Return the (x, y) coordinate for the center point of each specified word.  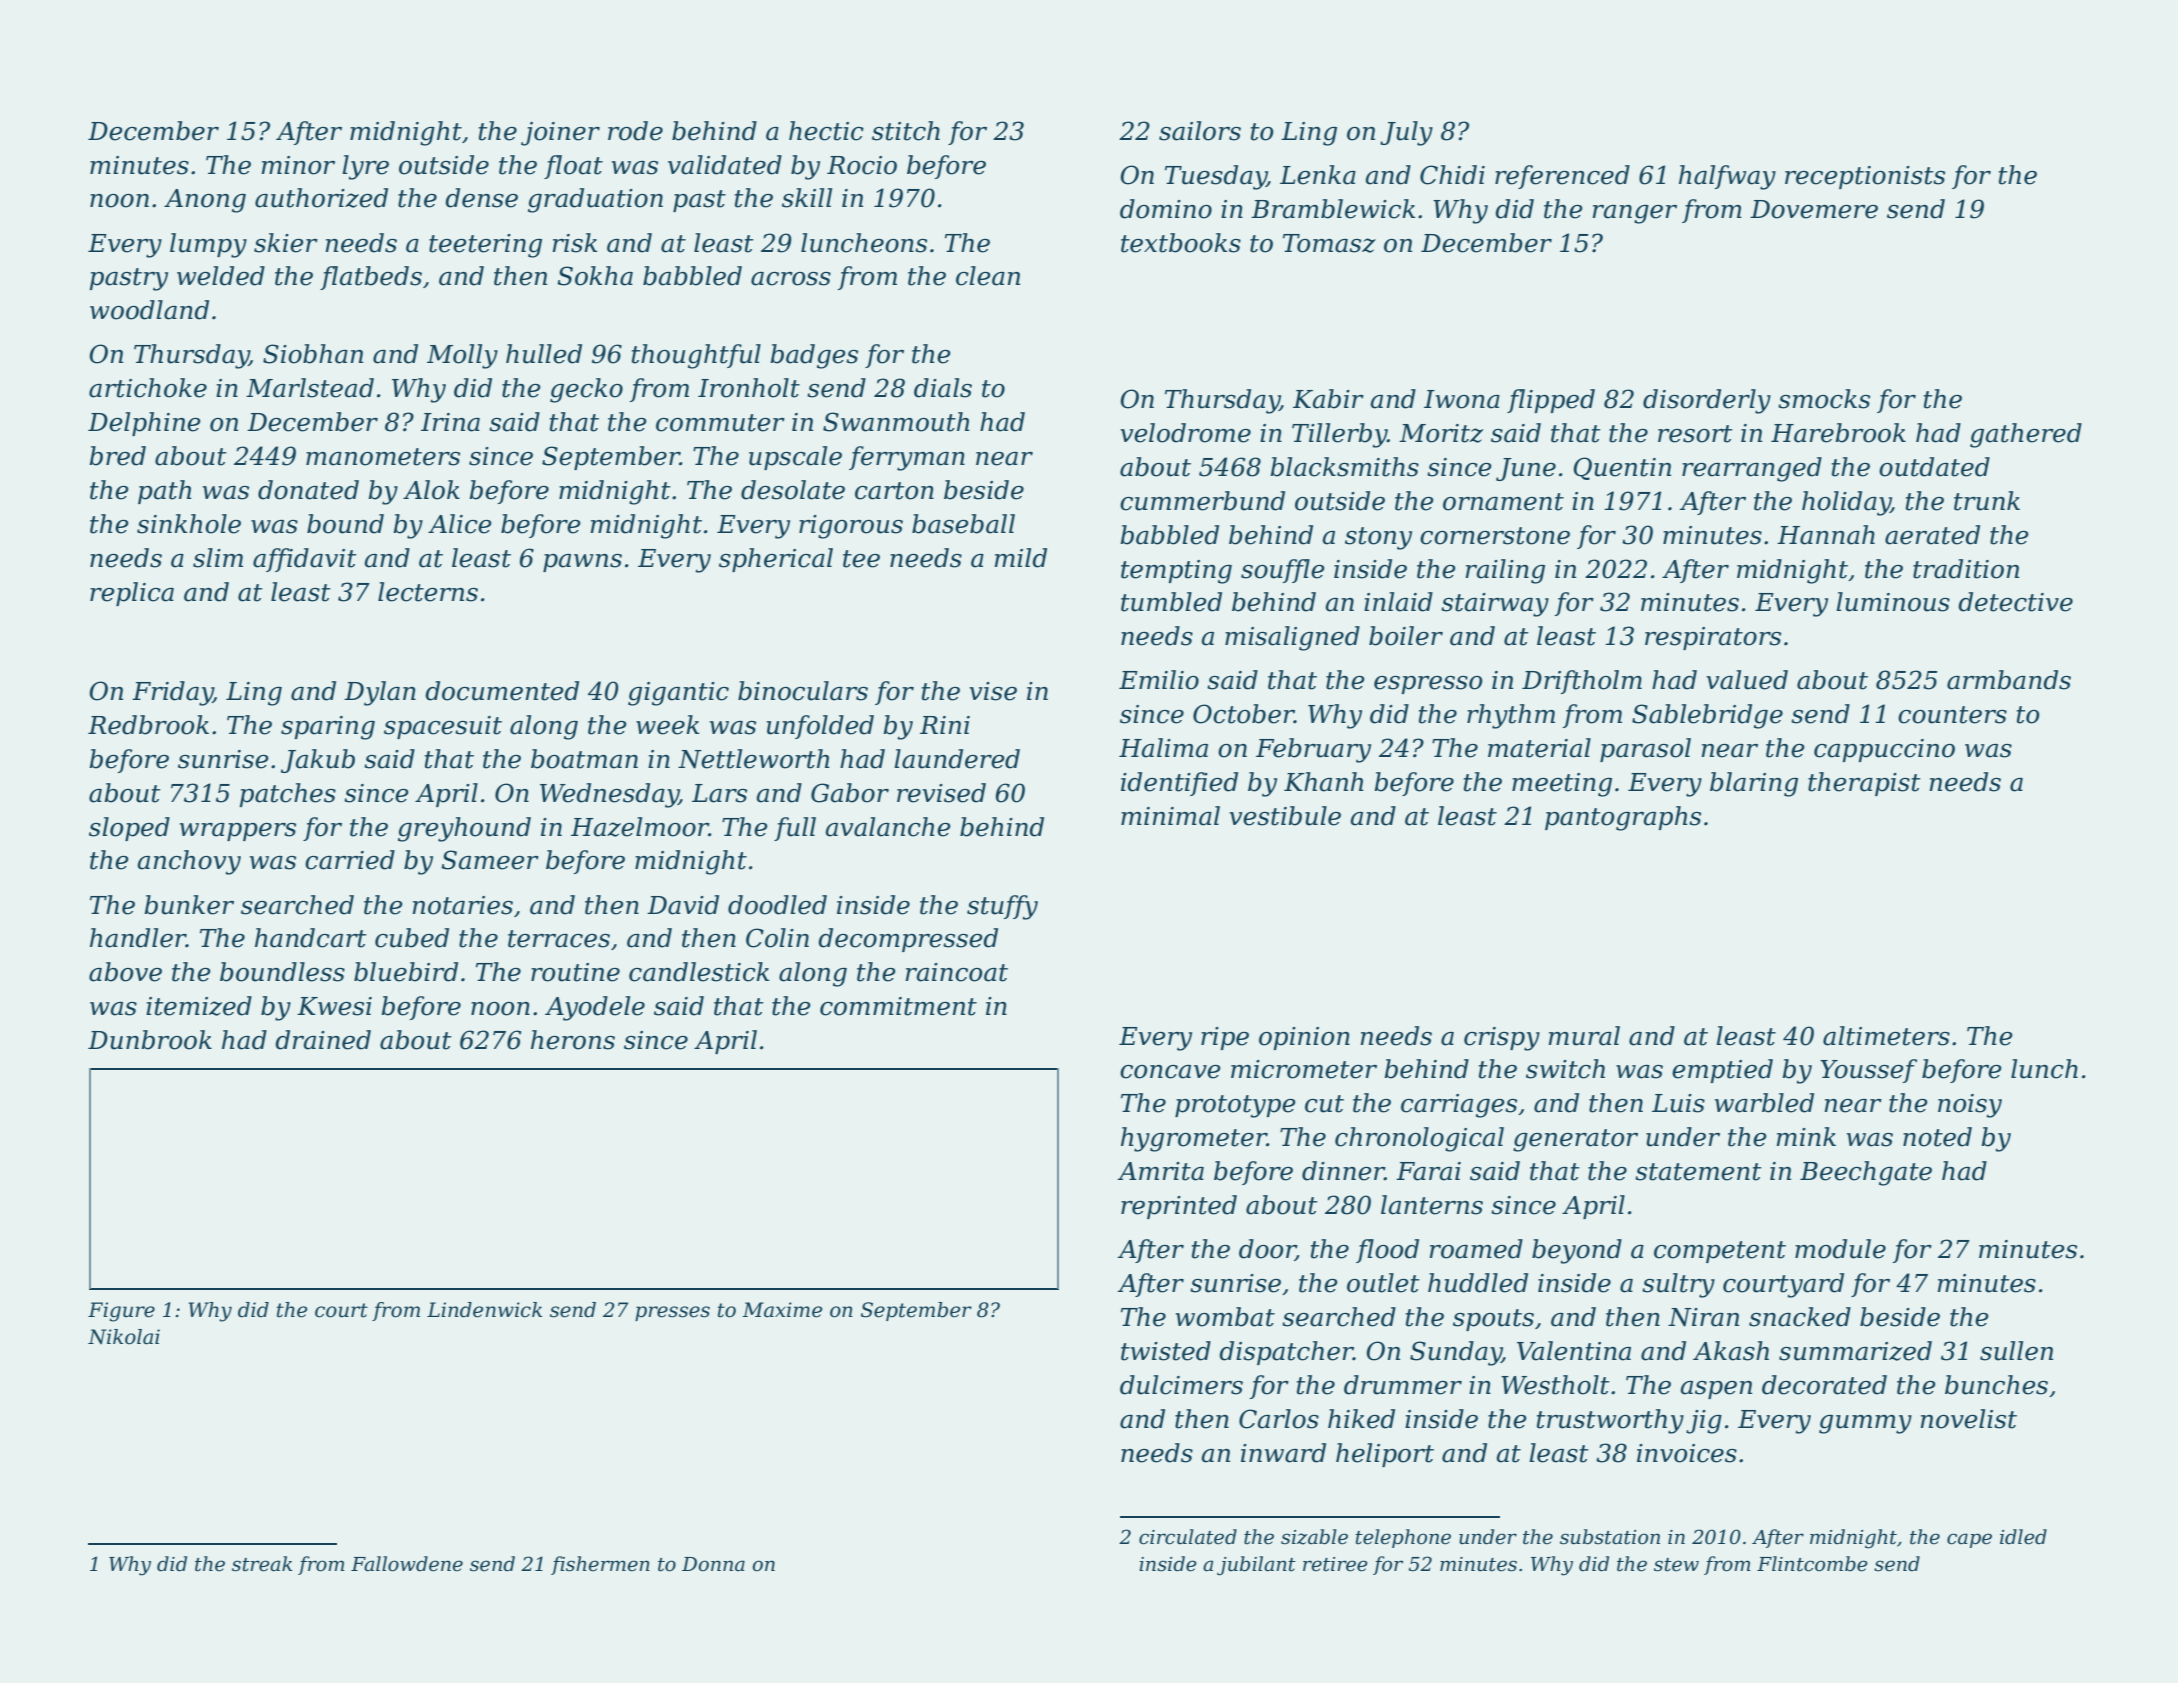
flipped (1551, 401)
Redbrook (148, 725)
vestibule (1285, 816)
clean (988, 276)
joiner (560, 134)
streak (262, 1564)
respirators (1713, 638)
